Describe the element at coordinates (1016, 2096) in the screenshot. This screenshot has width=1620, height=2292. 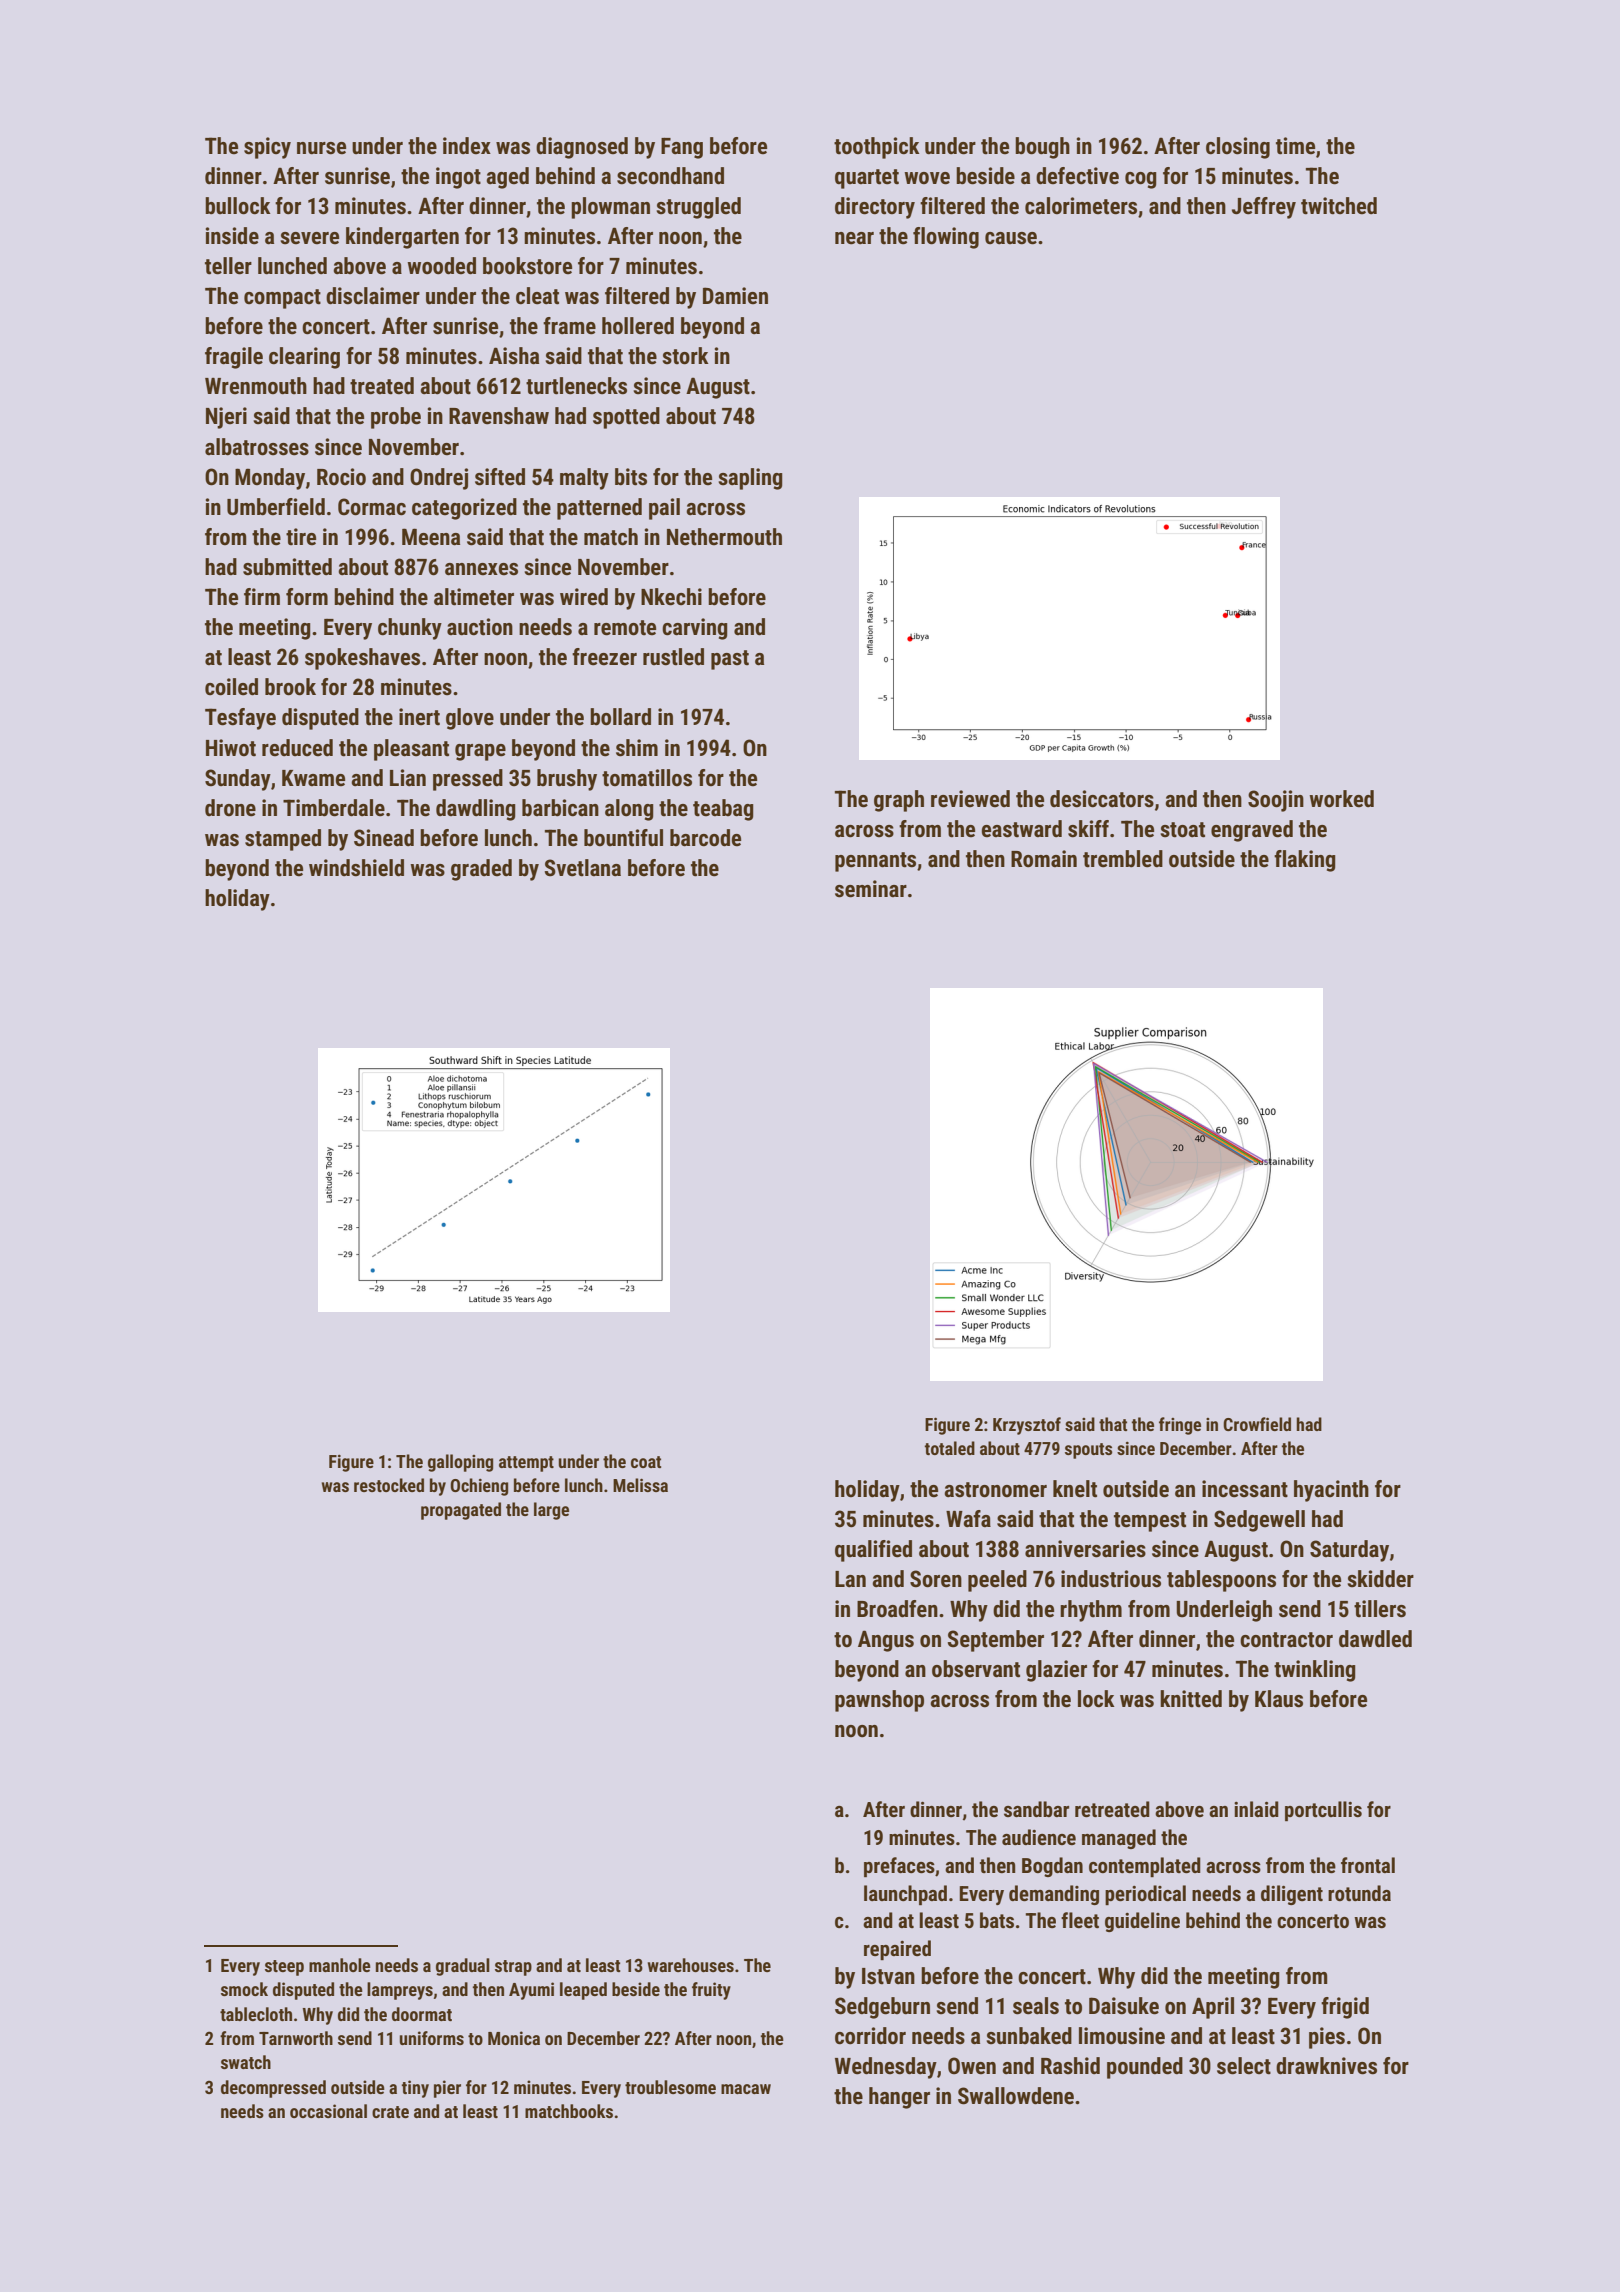
I see `Swallowdene` at that location.
